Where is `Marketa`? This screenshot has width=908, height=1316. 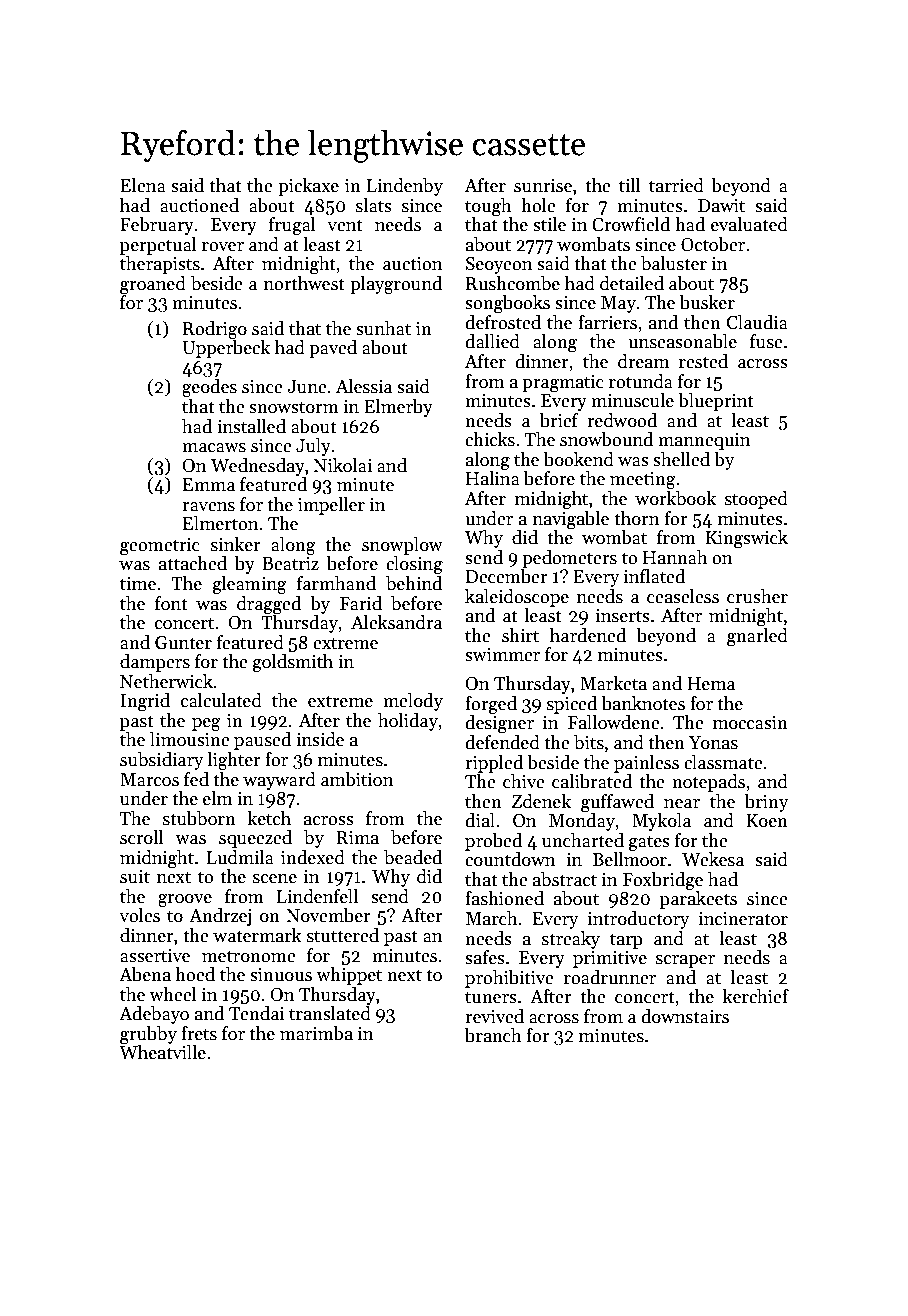 Marketa is located at coordinates (613, 683).
